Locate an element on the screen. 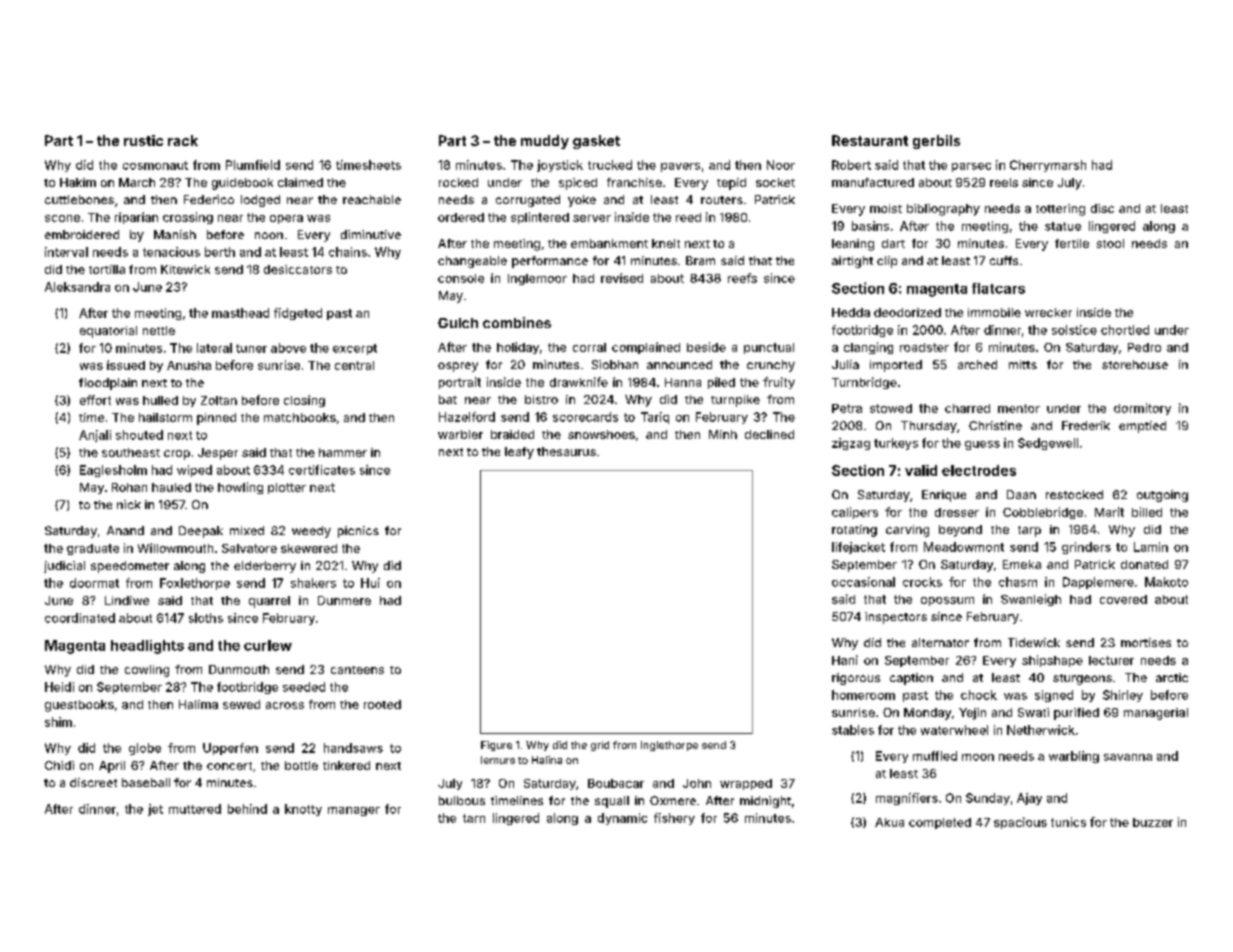  gerbils is located at coordinates (936, 142).
